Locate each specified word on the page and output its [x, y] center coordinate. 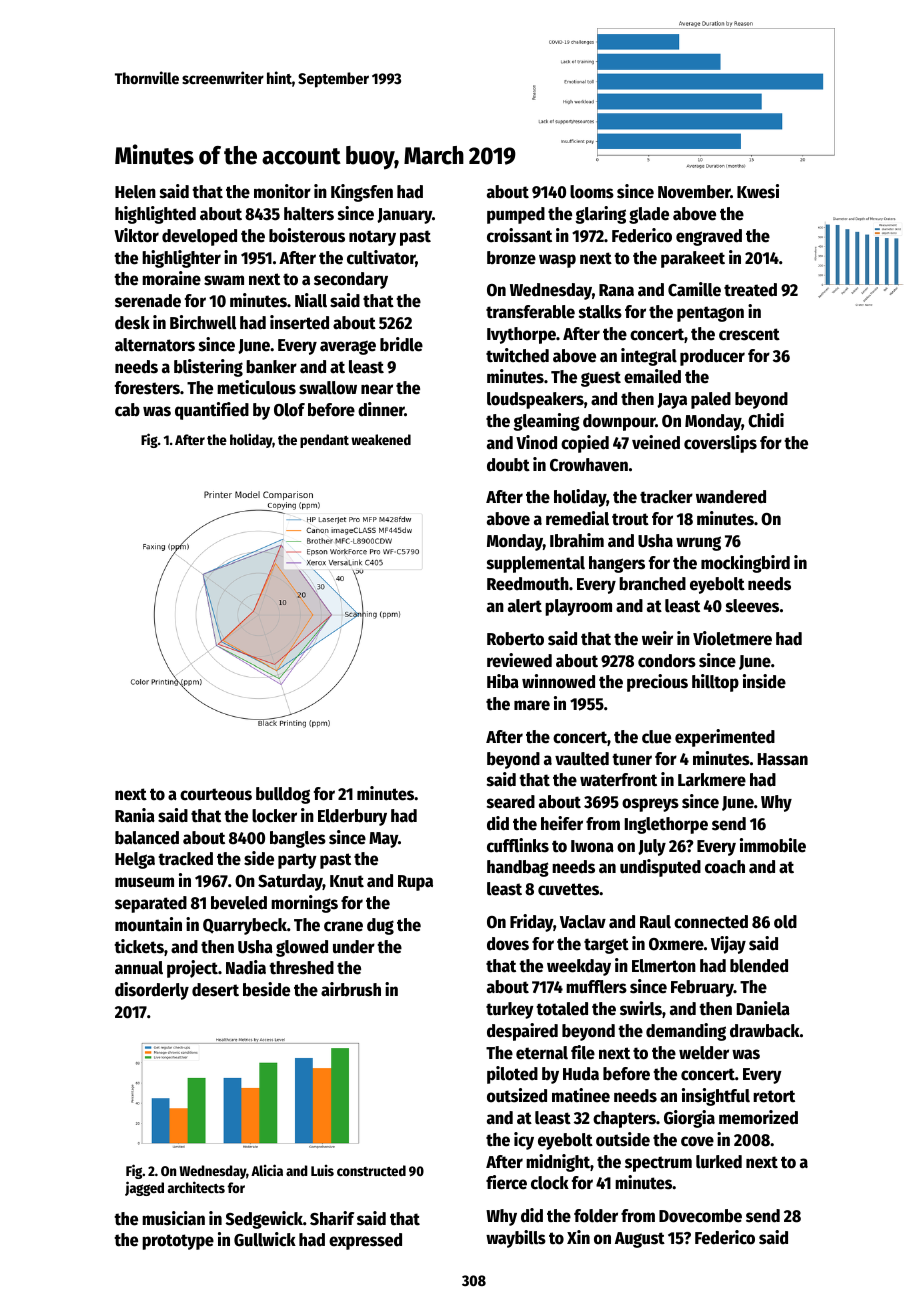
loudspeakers [535, 400]
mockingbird [745, 564]
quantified [212, 411]
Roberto [515, 639]
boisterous [307, 235]
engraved [709, 237]
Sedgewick [264, 1220]
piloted [512, 1075]
